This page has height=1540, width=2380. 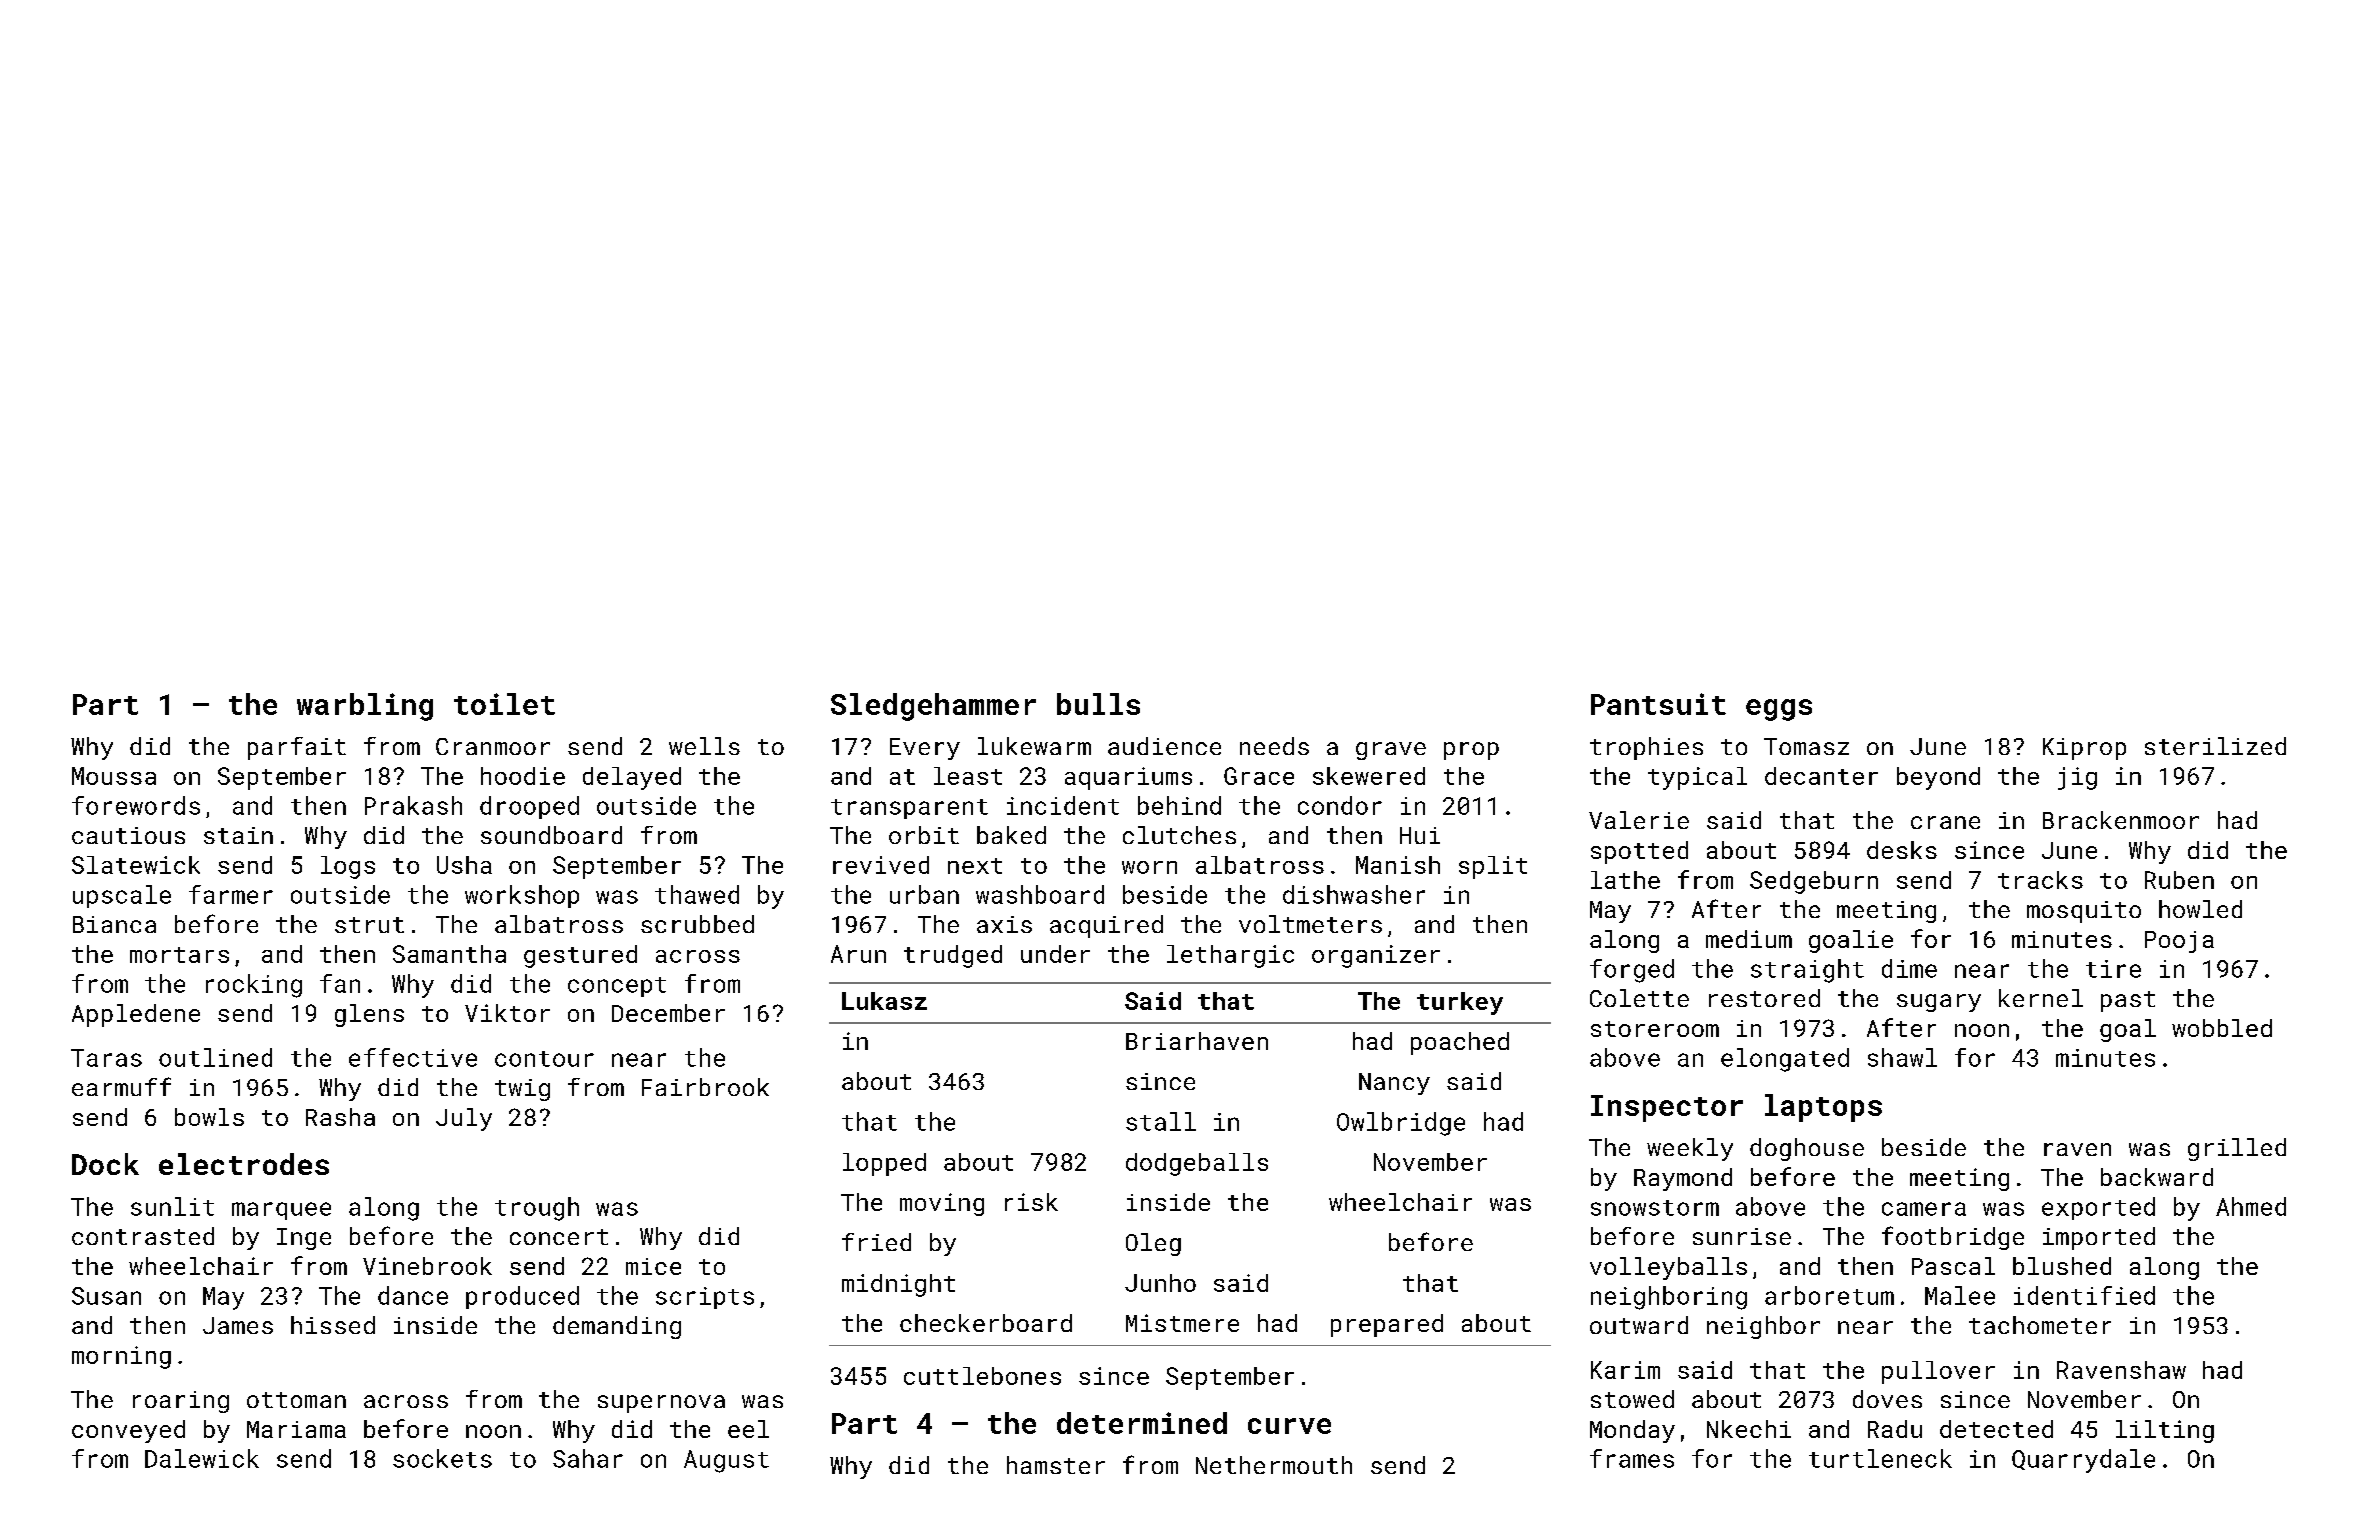 I want to click on Dock, so click(x=105, y=1164).
